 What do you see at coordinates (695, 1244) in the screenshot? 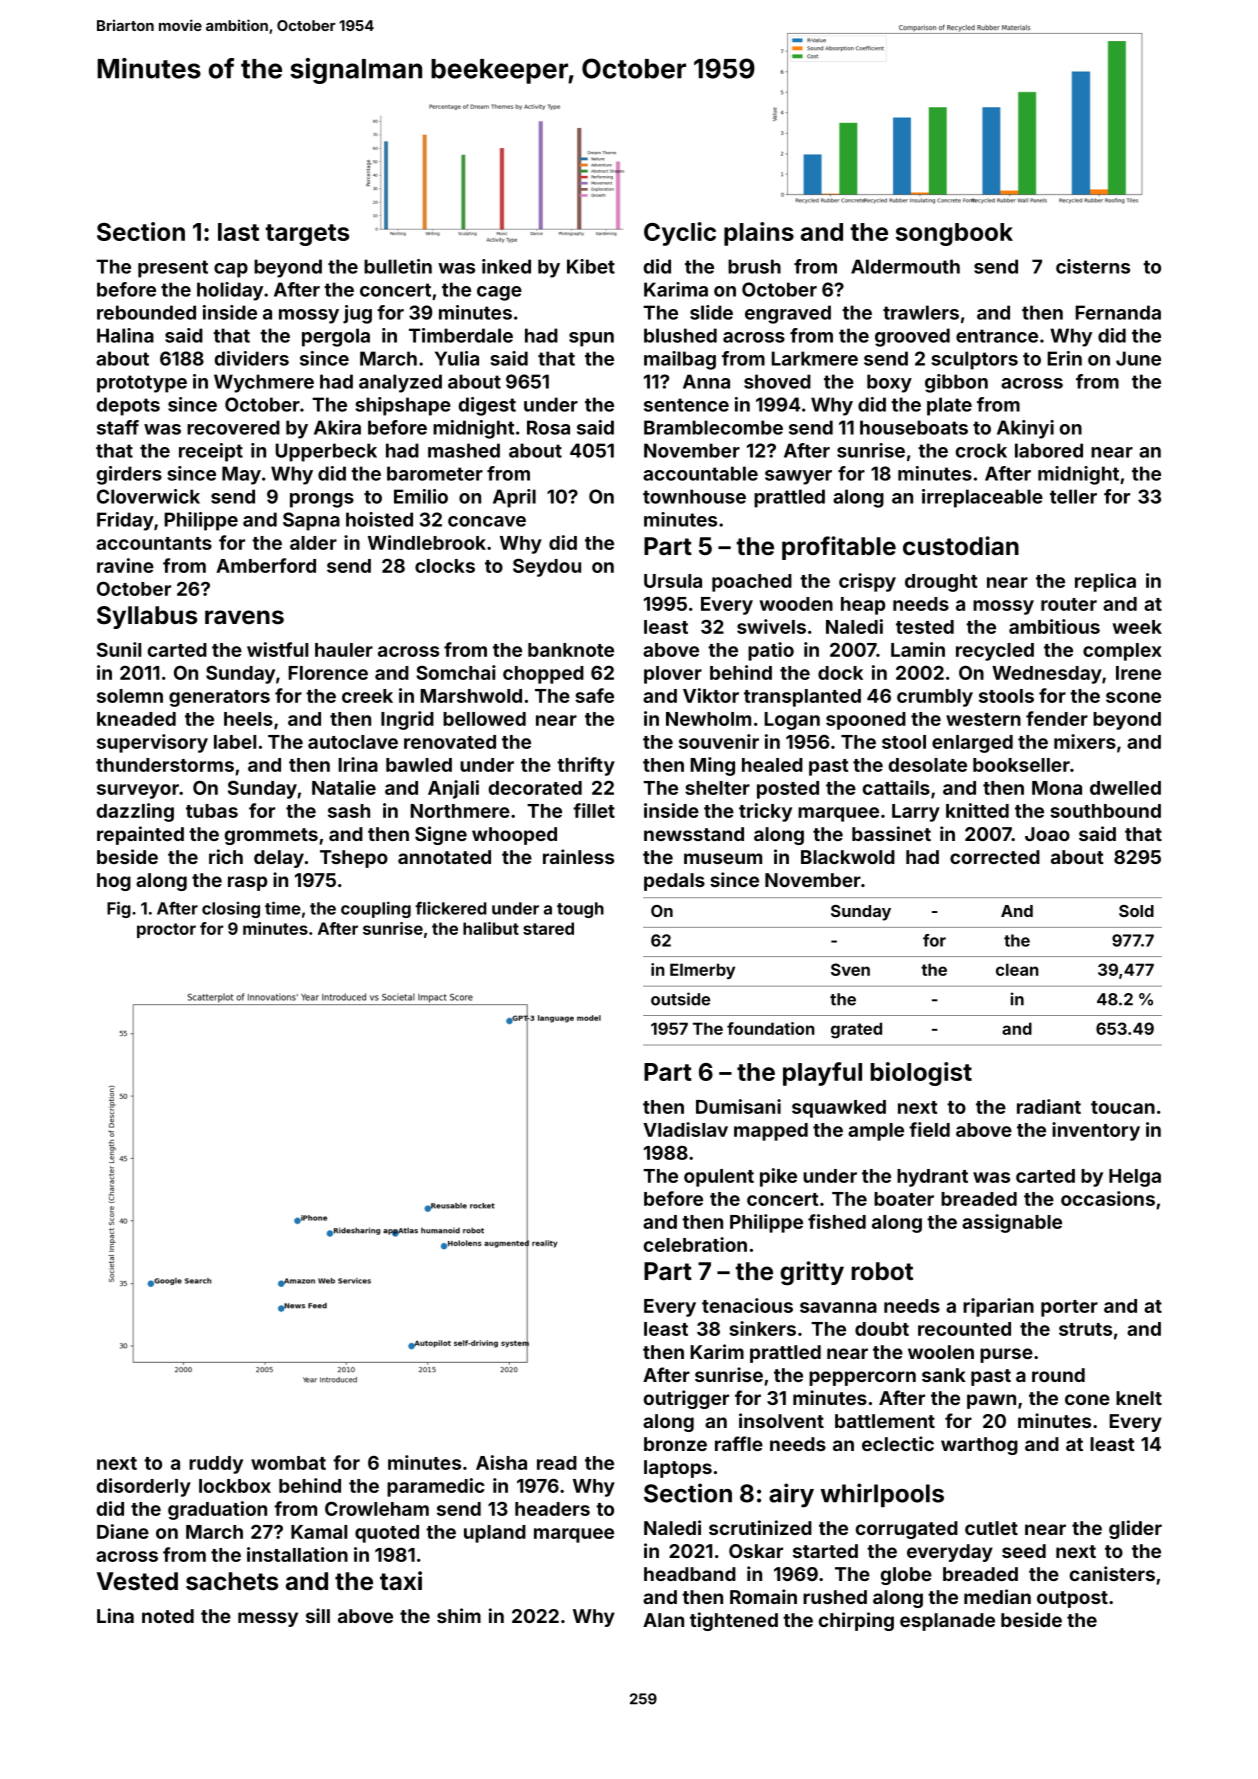
I see `celebration` at bounding box center [695, 1244].
